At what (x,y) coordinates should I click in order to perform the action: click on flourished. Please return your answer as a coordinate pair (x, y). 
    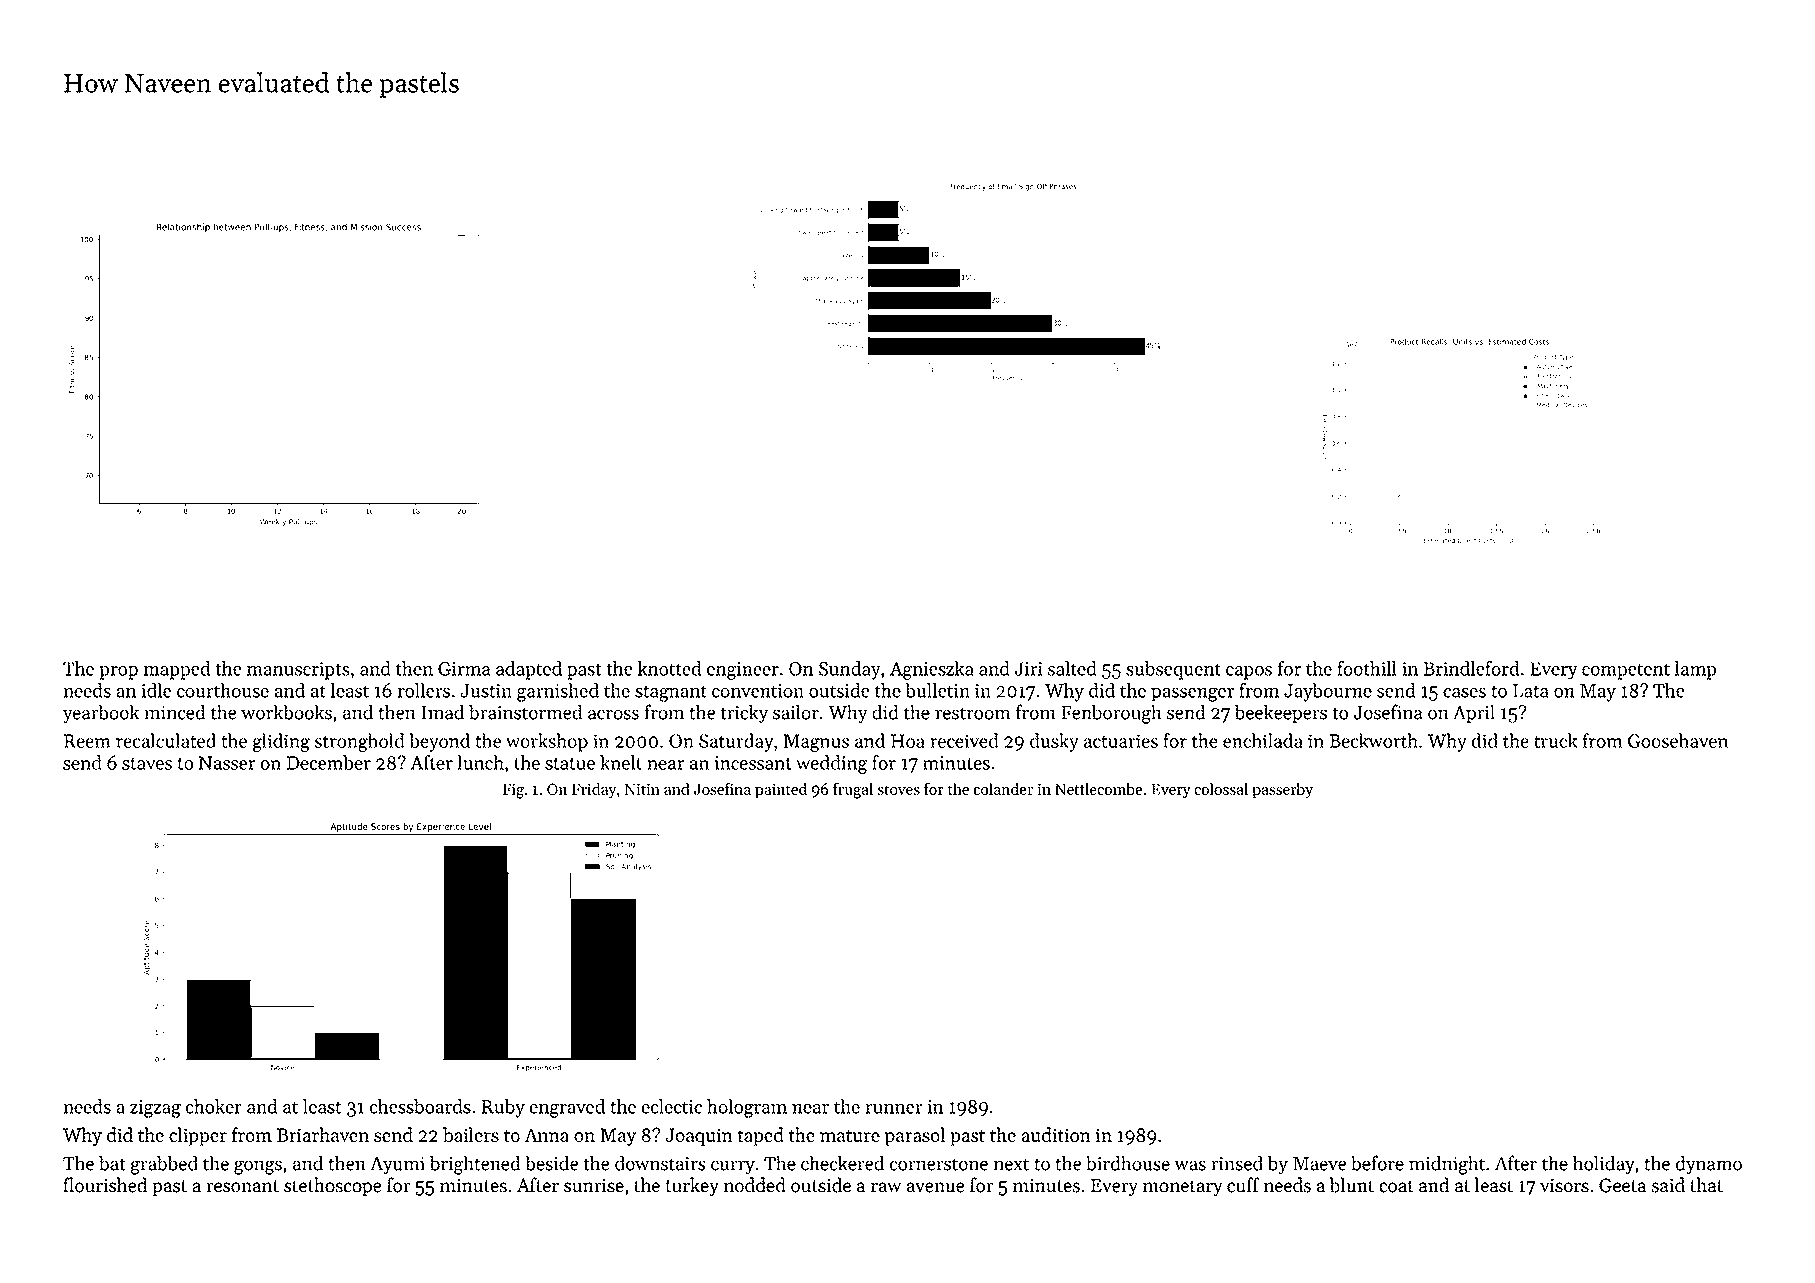
    Looking at the image, I should click on (105, 1185).
